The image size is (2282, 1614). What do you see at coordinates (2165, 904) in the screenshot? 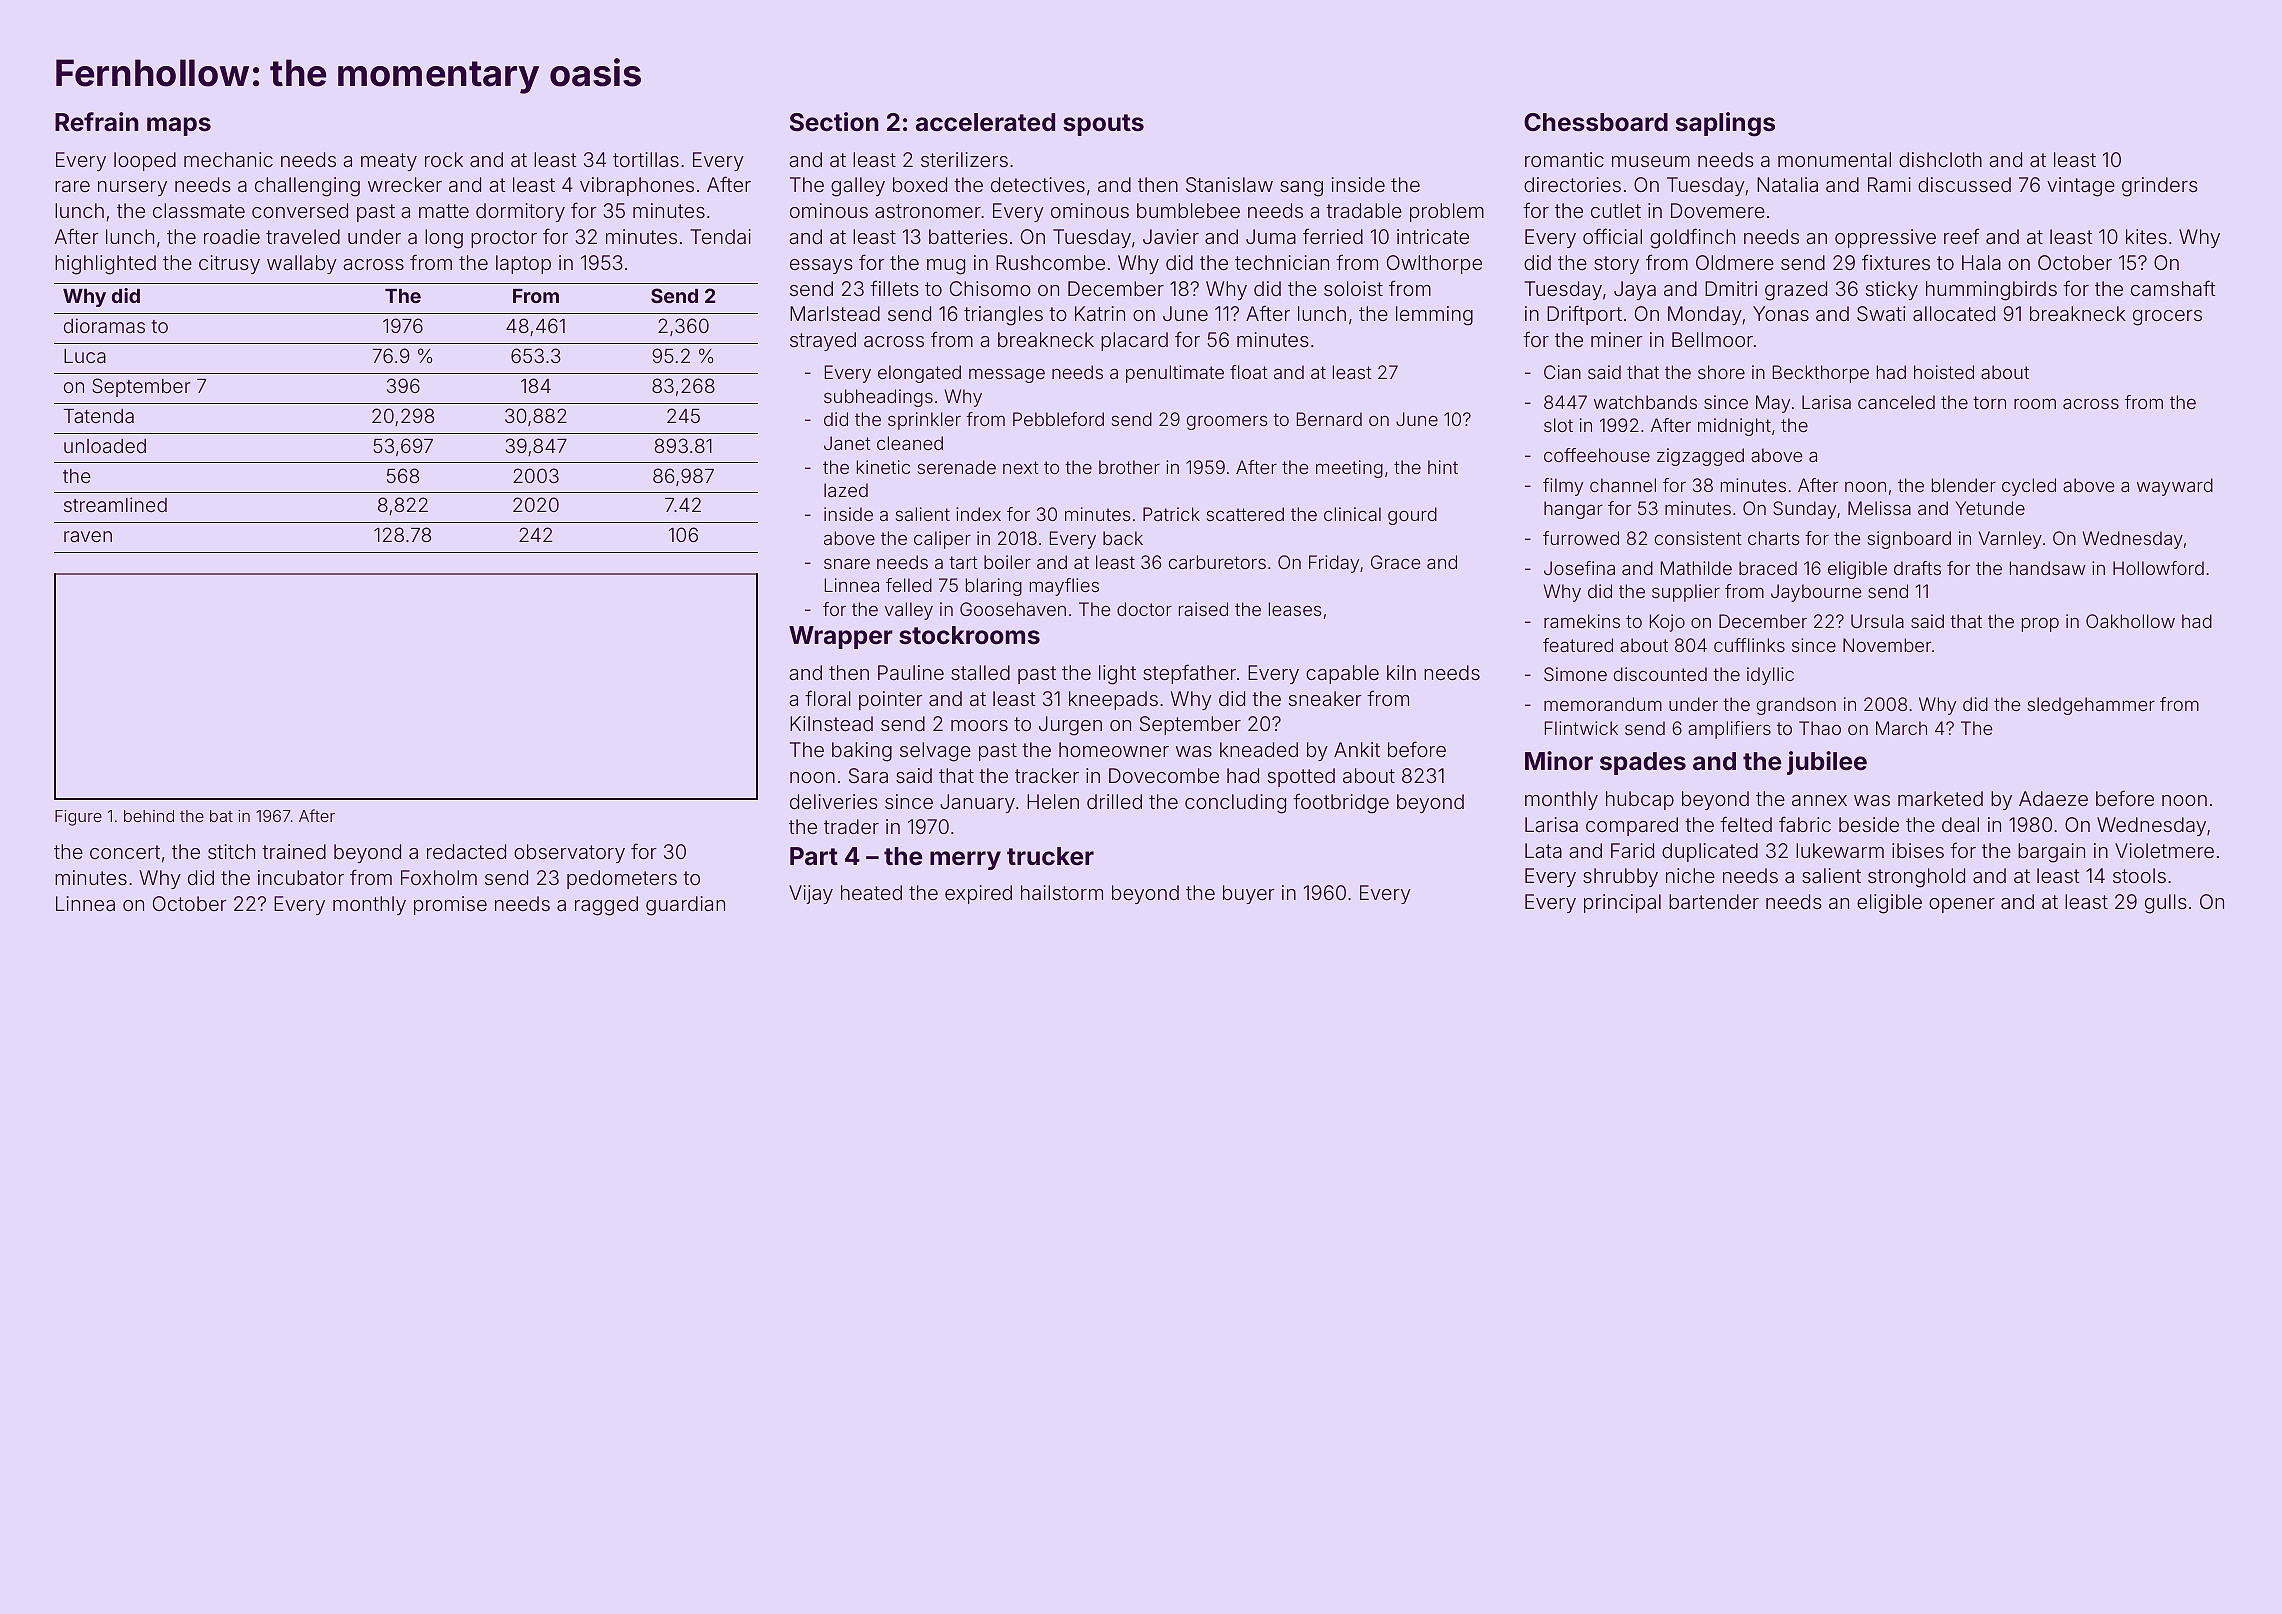
I see `gulls` at bounding box center [2165, 904].
